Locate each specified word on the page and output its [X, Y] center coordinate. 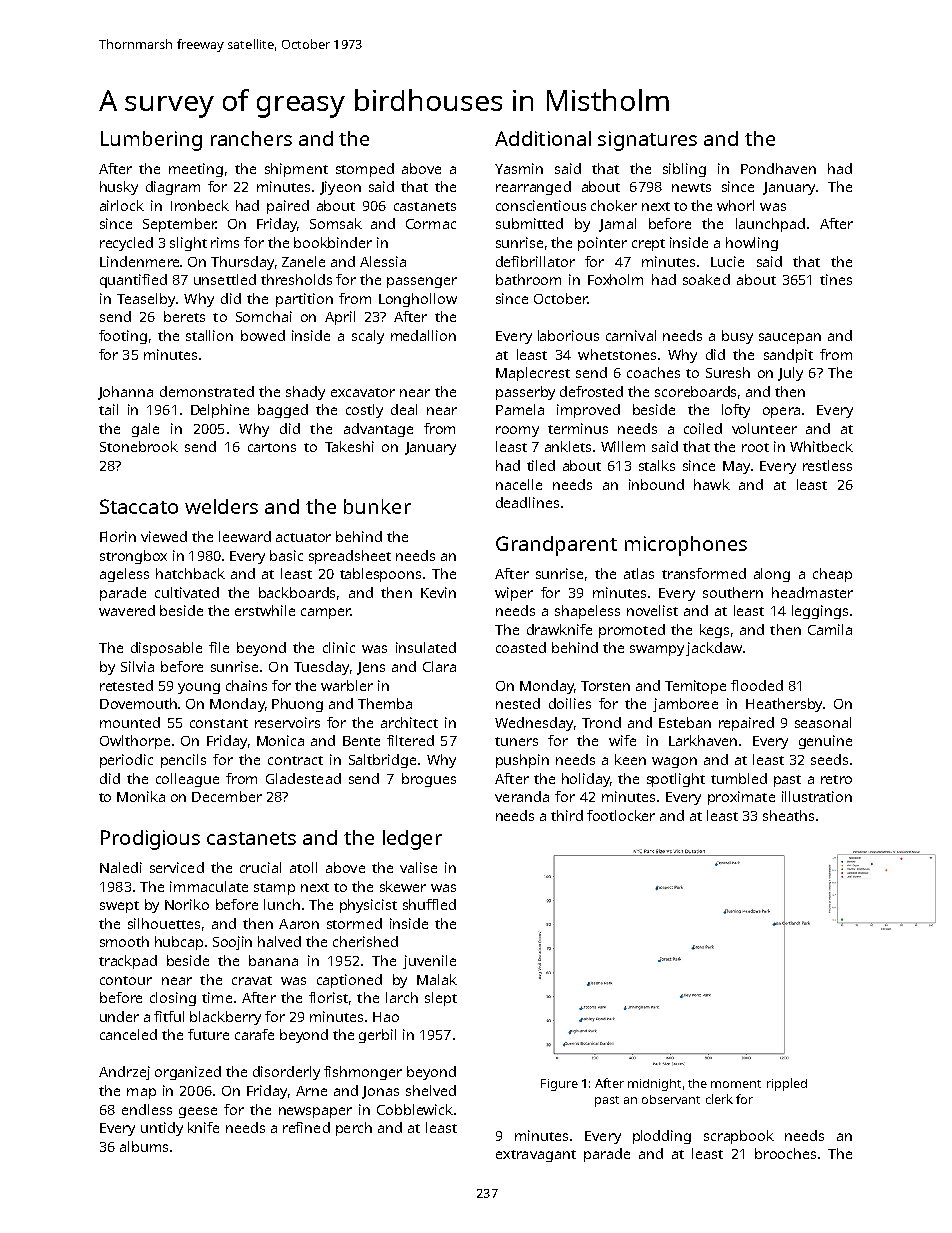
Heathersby [784, 705]
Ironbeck [200, 205]
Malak [437, 979]
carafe [254, 1034]
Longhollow [418, 300]
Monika [141, 796]
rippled [787, 1084]
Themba [385, 703]
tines [836, 279]
